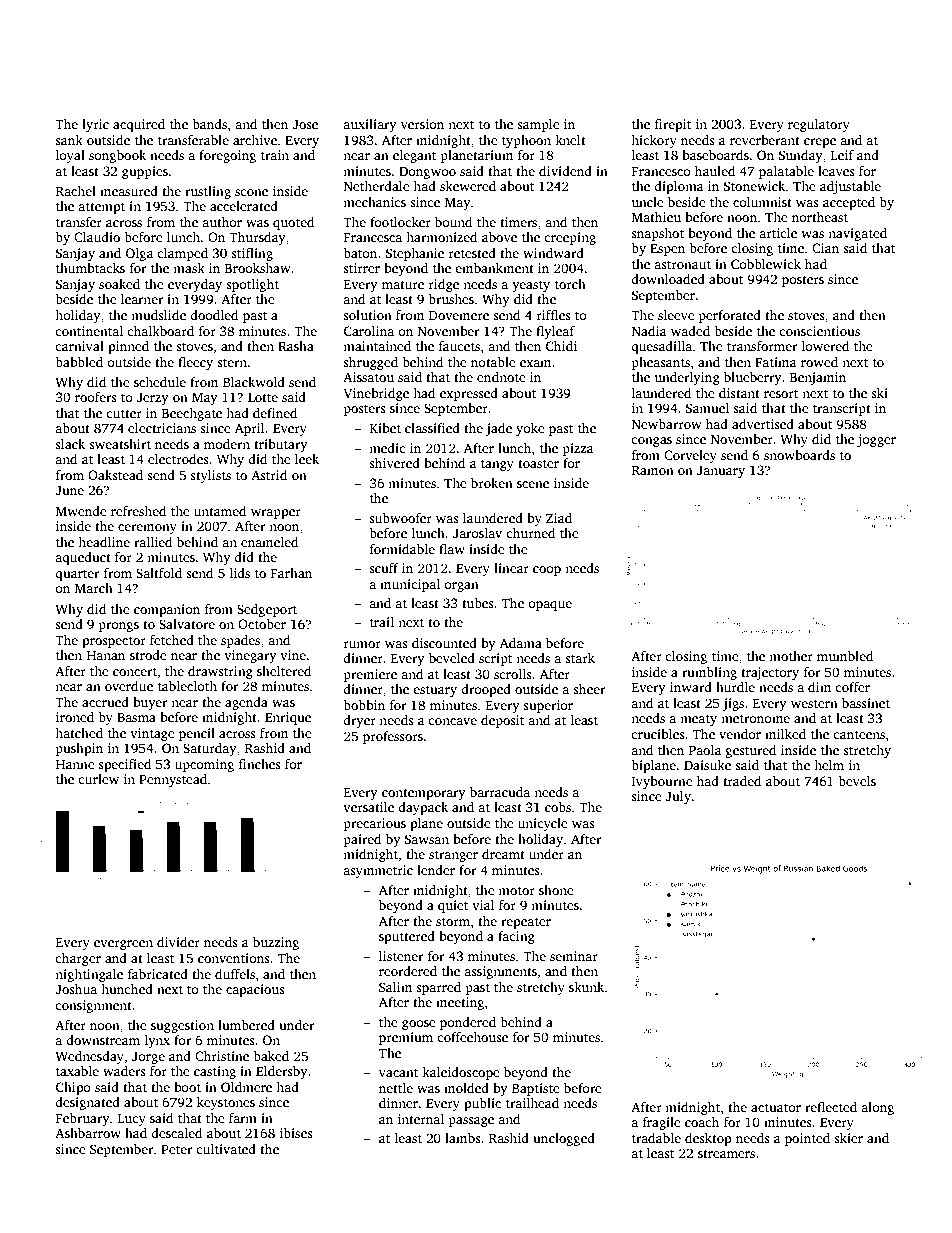 This screenshot has height=1233, width=952. I want to click on baseboards, so click(715, 155).
